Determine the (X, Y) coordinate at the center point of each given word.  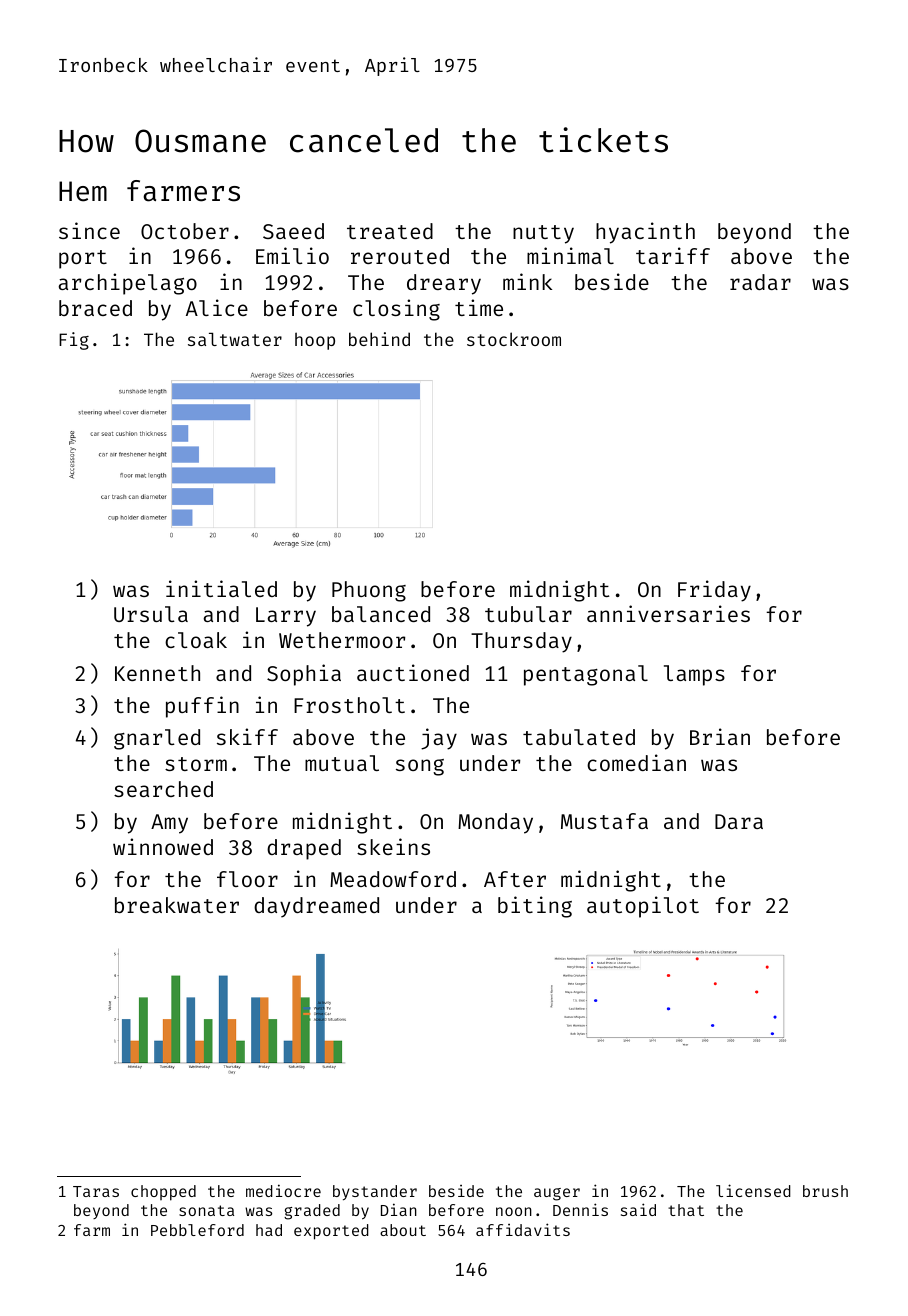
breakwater (177, 905)
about (403, 1230)
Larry (286, 617)
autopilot (643, 907)
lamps (694, 675)
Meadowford (393, 879)
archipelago (128, 284)
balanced (381, 614)
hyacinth (645, 233)
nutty (543, 234)
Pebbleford (197, 1230)
